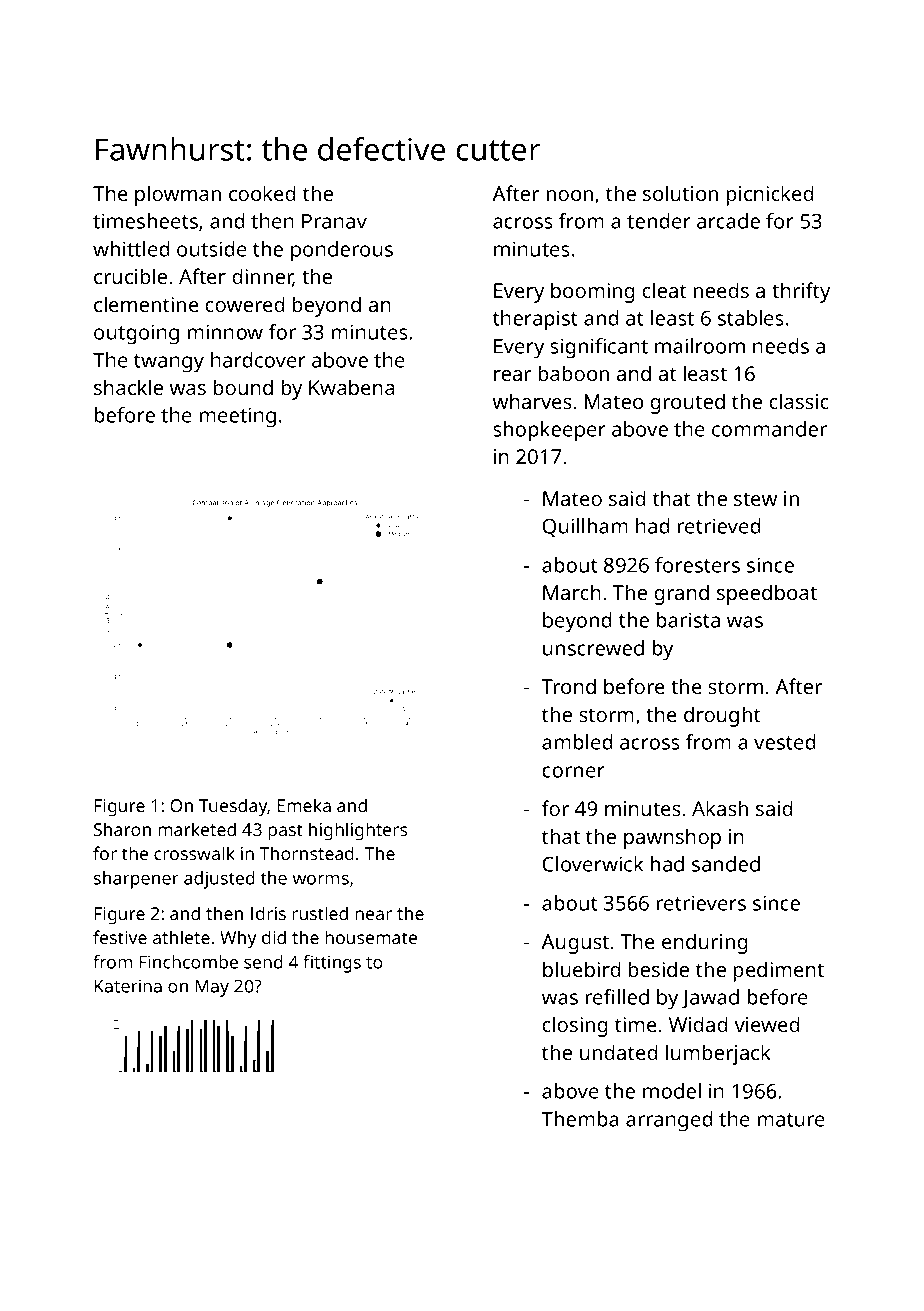  Describe the element at coordinates (237, 417) in the screenshot. I see `meeting` at that location.
